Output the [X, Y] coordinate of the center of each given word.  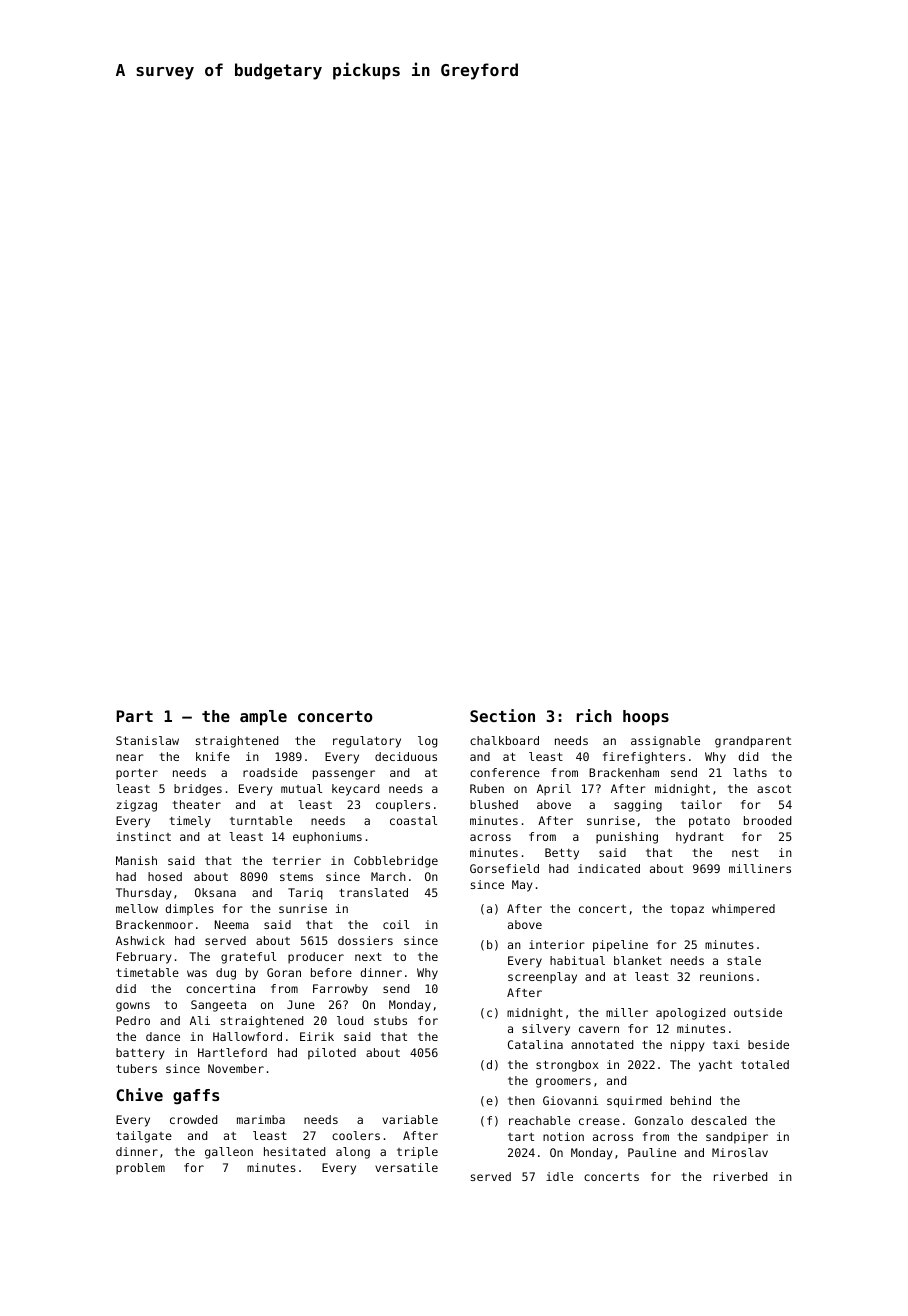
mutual [301, 788]
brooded [767, 820]
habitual [577, 960]
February [144, 958]
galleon [229, 1153]
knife [213, 756]
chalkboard [504, 740]
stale [744, 960]
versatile [406, 1167]
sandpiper [737, 1138]
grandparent [753, 742]
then [521, 1100]
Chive [139, 1094]
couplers [403, 806]
